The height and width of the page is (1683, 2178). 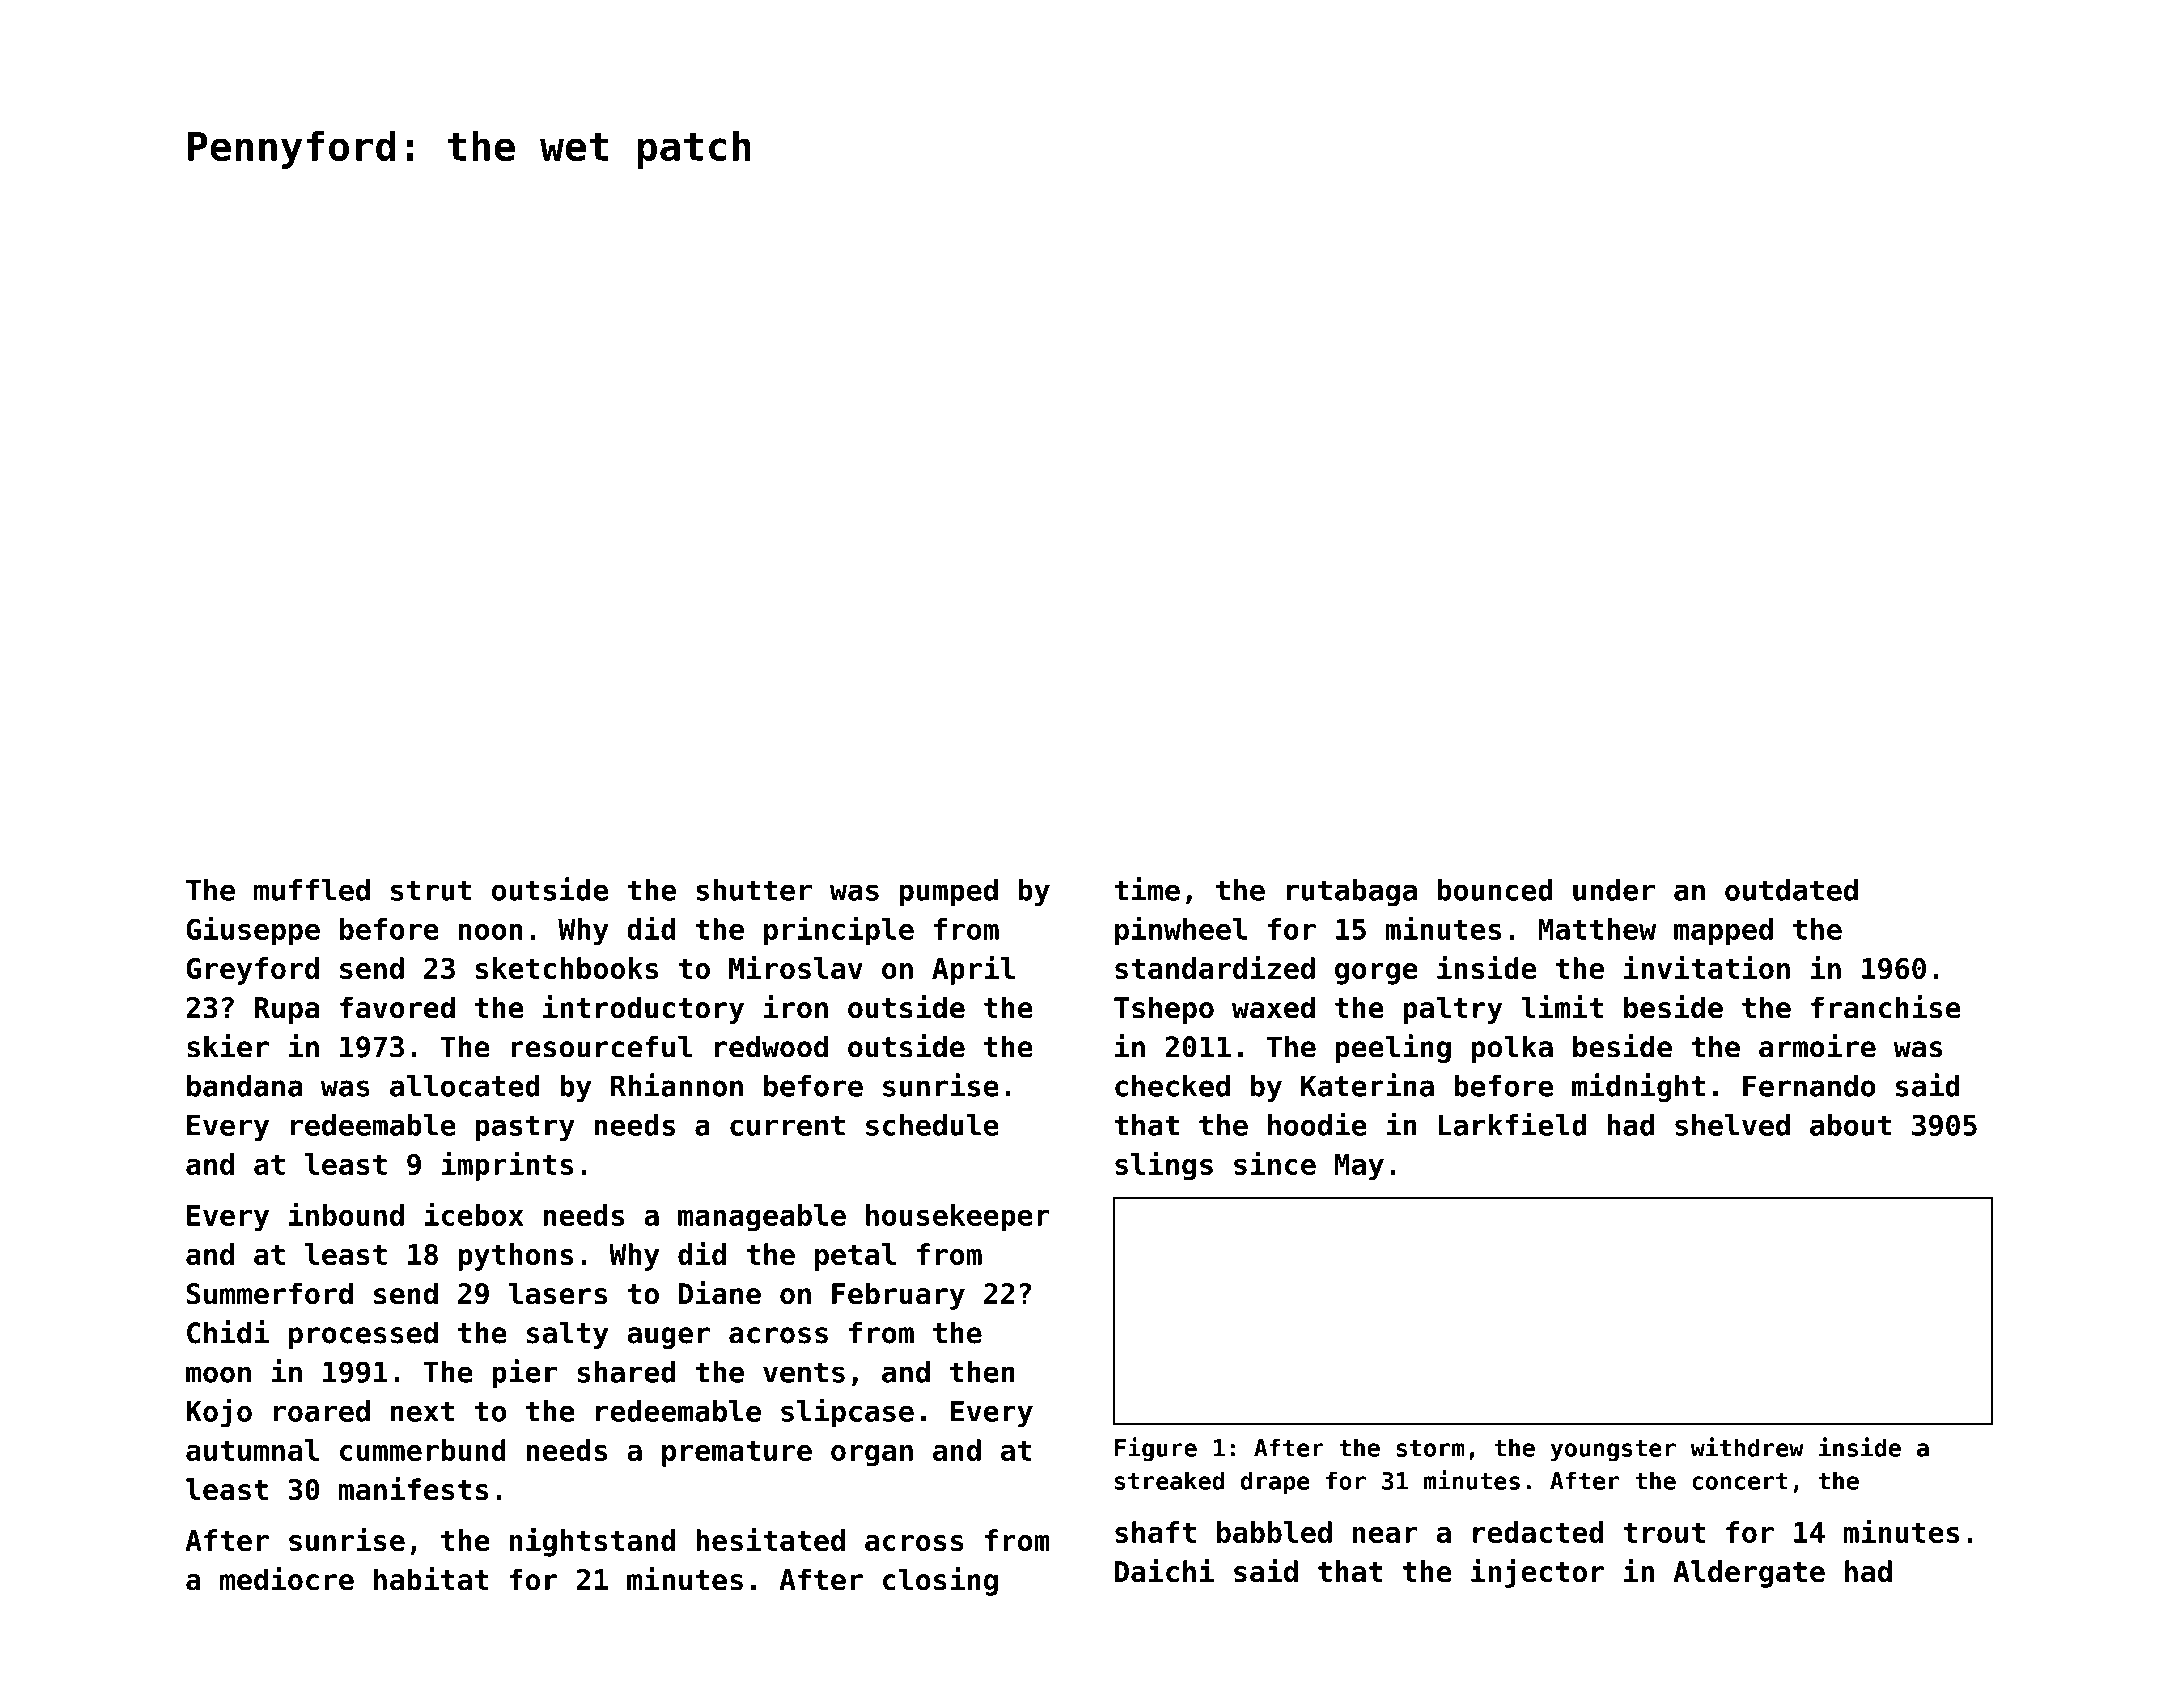 I want to click on midnight, so click(x=1638, y=1087).
